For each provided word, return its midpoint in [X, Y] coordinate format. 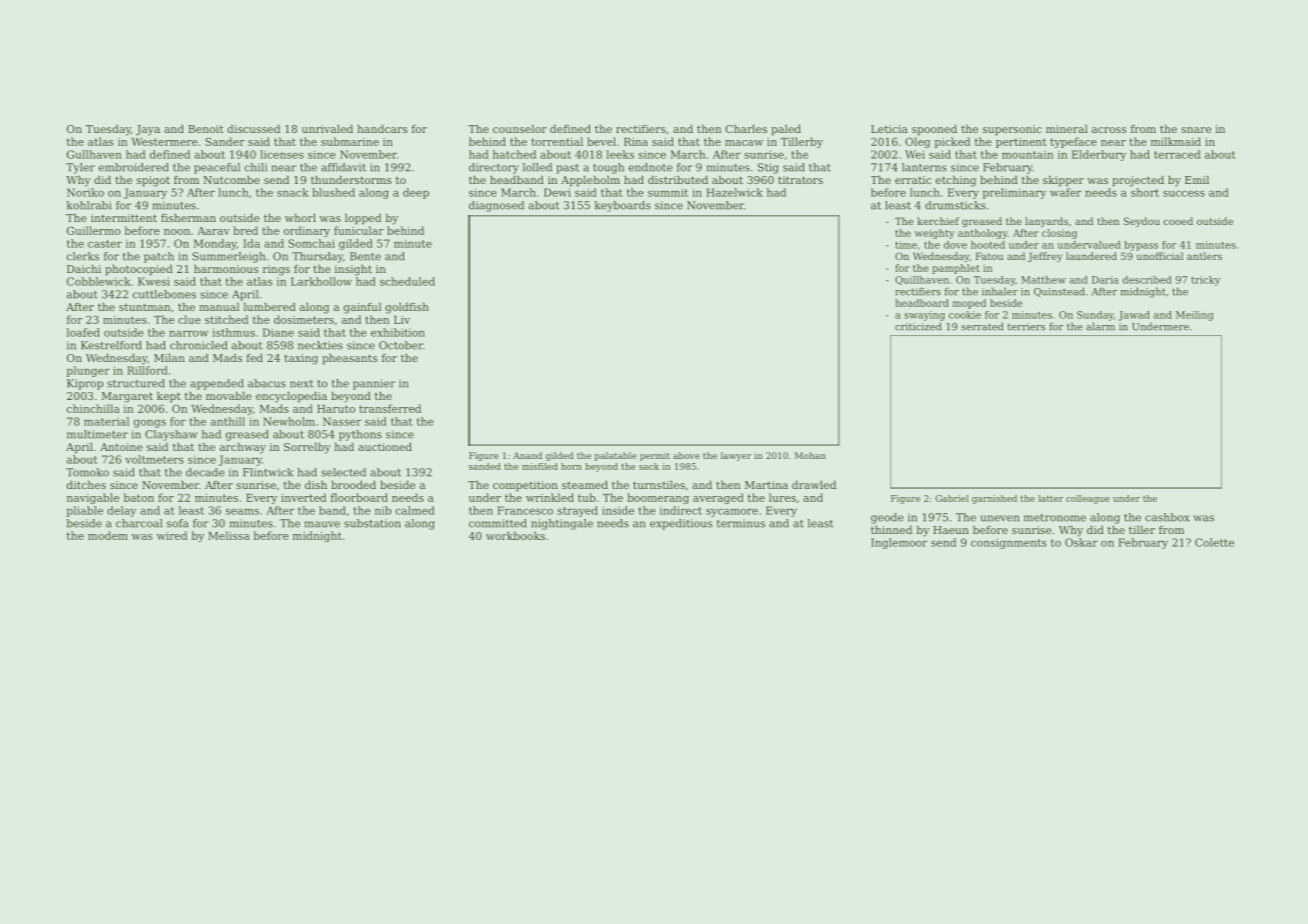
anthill [228, 421]
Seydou [1142, 222]
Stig [768, 168]
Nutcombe [231, 180]
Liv [402, 320]
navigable [93, 498]
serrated [982, 326]
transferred [390, 408]
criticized [918, 326]
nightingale [562, 524]
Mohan [810, 455]
